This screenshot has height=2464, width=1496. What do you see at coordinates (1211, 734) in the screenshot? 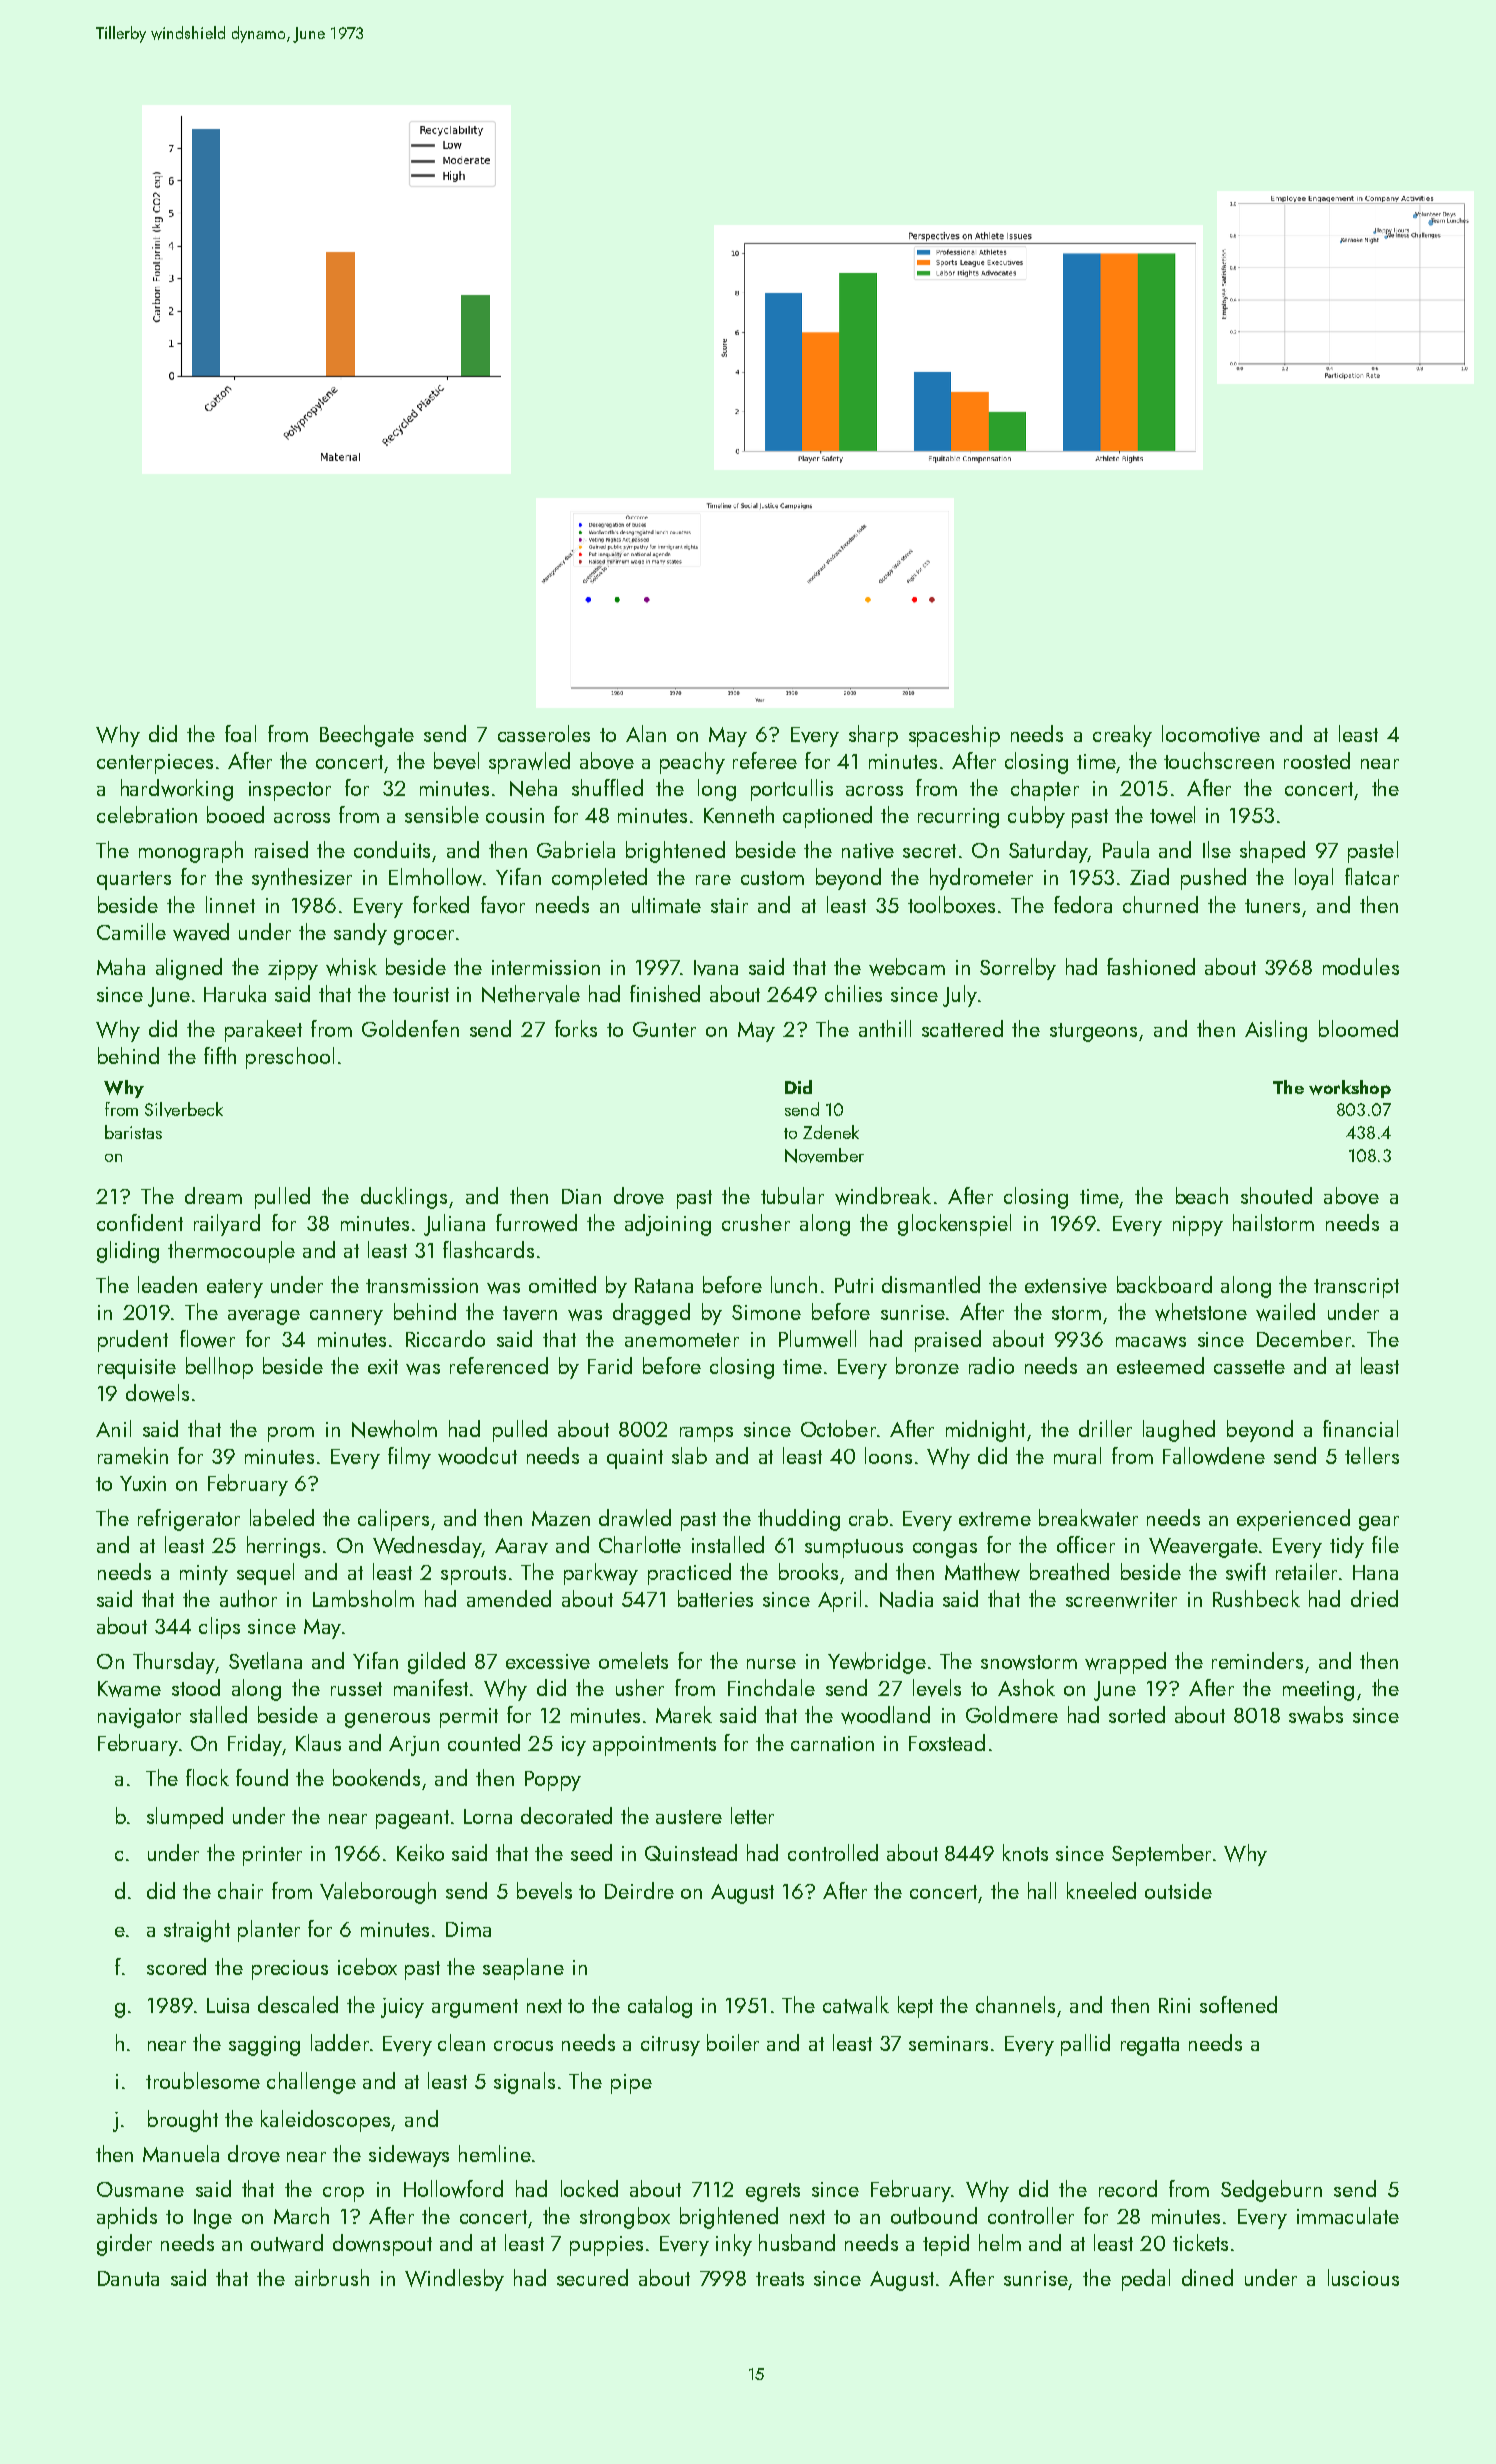
I see `locomotive` at bounding box center [1211, 734].
